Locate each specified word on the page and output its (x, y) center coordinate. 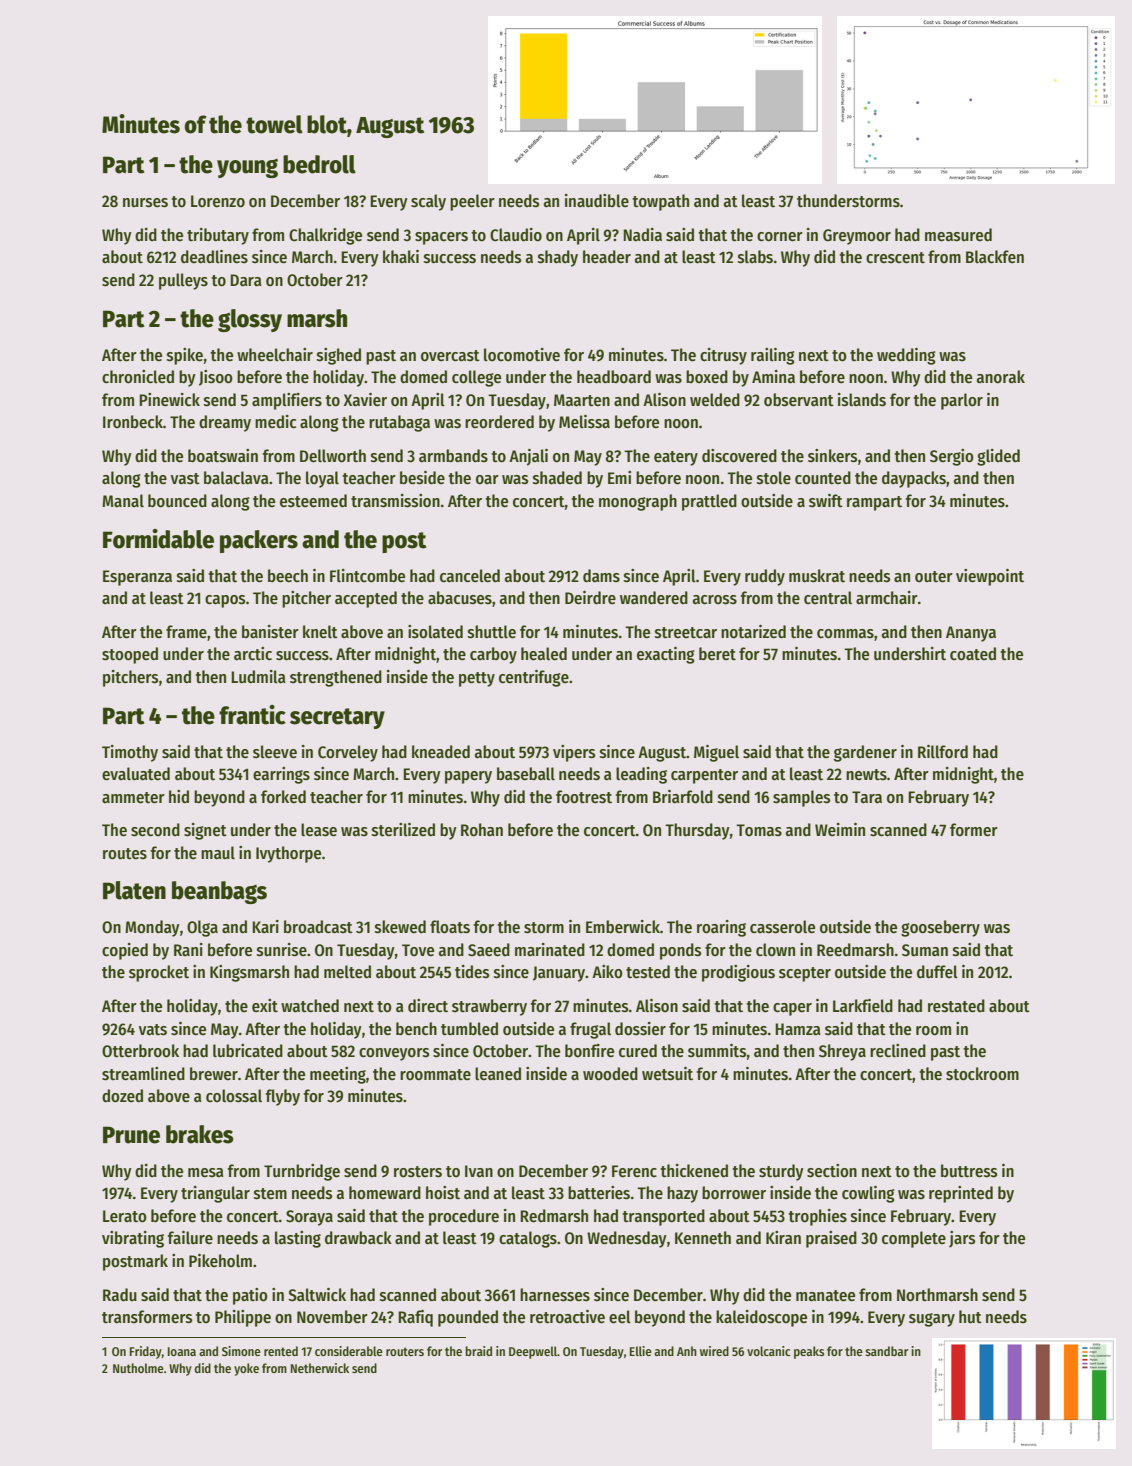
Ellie (641, 1351)
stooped (130, 655)
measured (958, 235)
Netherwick (320, 1368)
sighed (339, 356)
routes (125, 854)
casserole (782, 927)
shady (558, 258)
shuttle (492, 632)
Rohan (482, 830)
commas (845, 634)
